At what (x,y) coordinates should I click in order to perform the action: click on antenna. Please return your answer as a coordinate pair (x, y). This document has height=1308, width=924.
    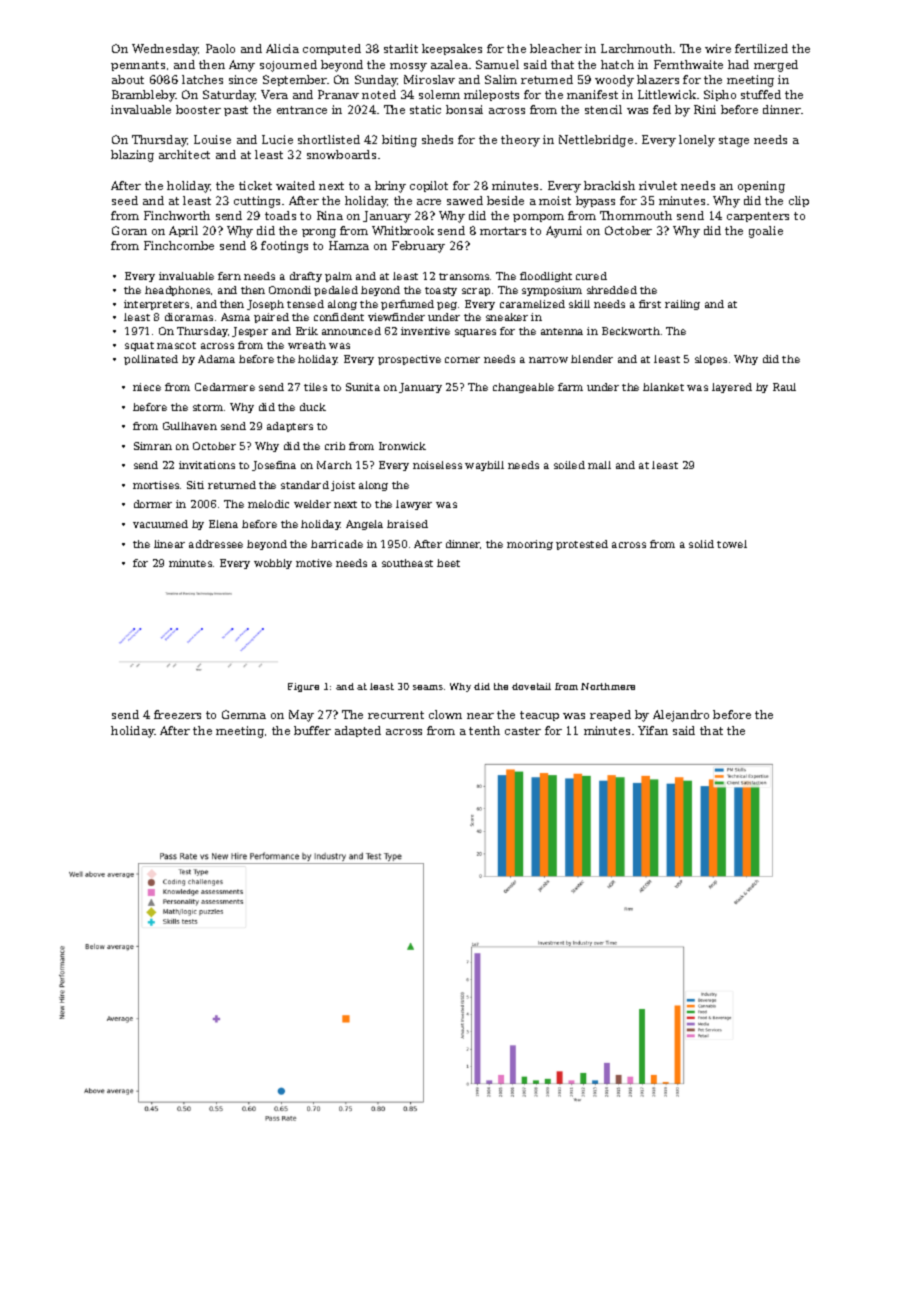
    Looking at the image, I should click on (562, 331).
